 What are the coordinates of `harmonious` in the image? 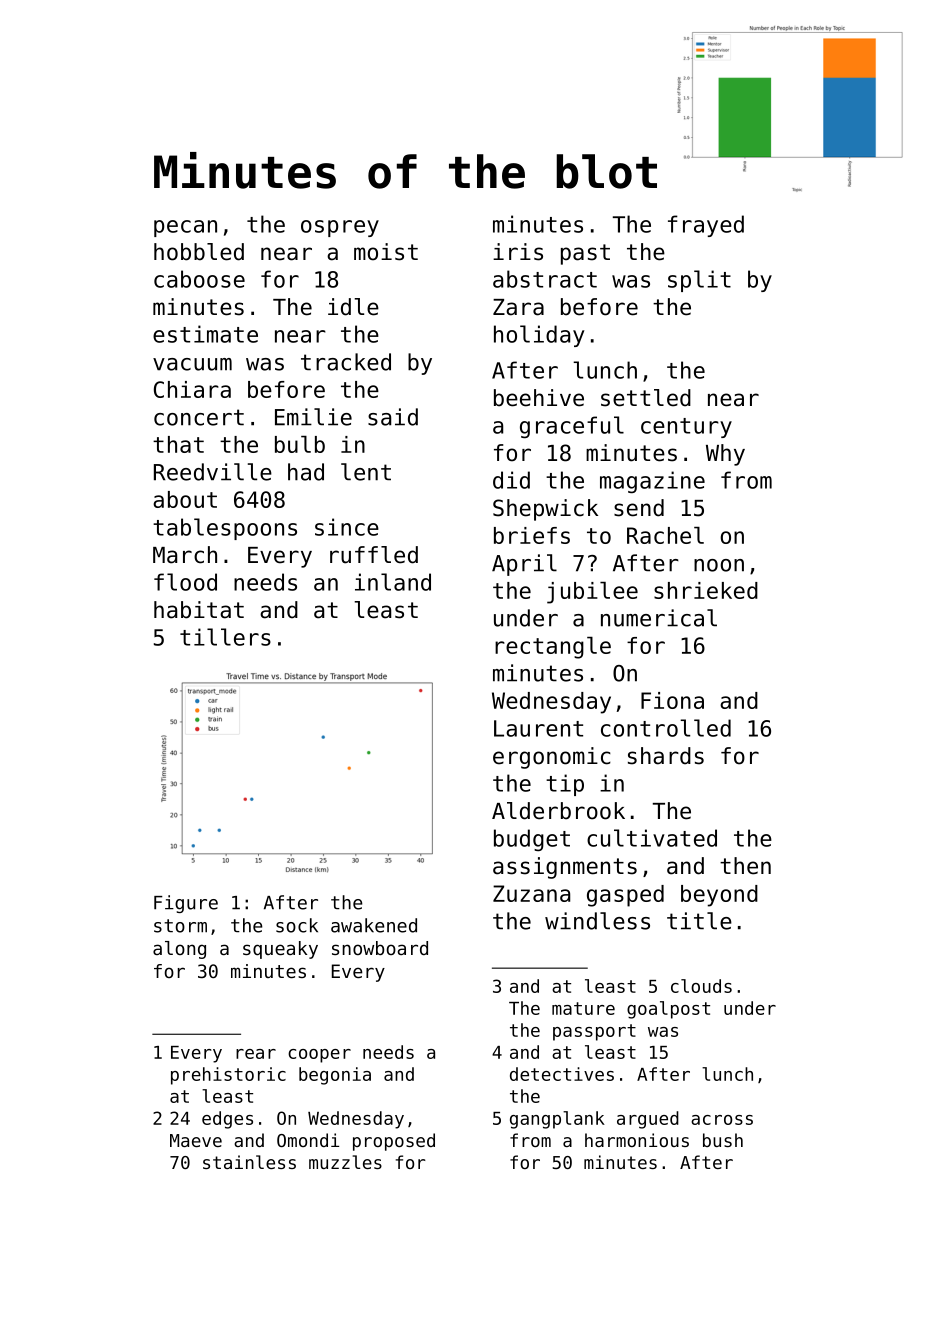 It's located at (637, 1140).
